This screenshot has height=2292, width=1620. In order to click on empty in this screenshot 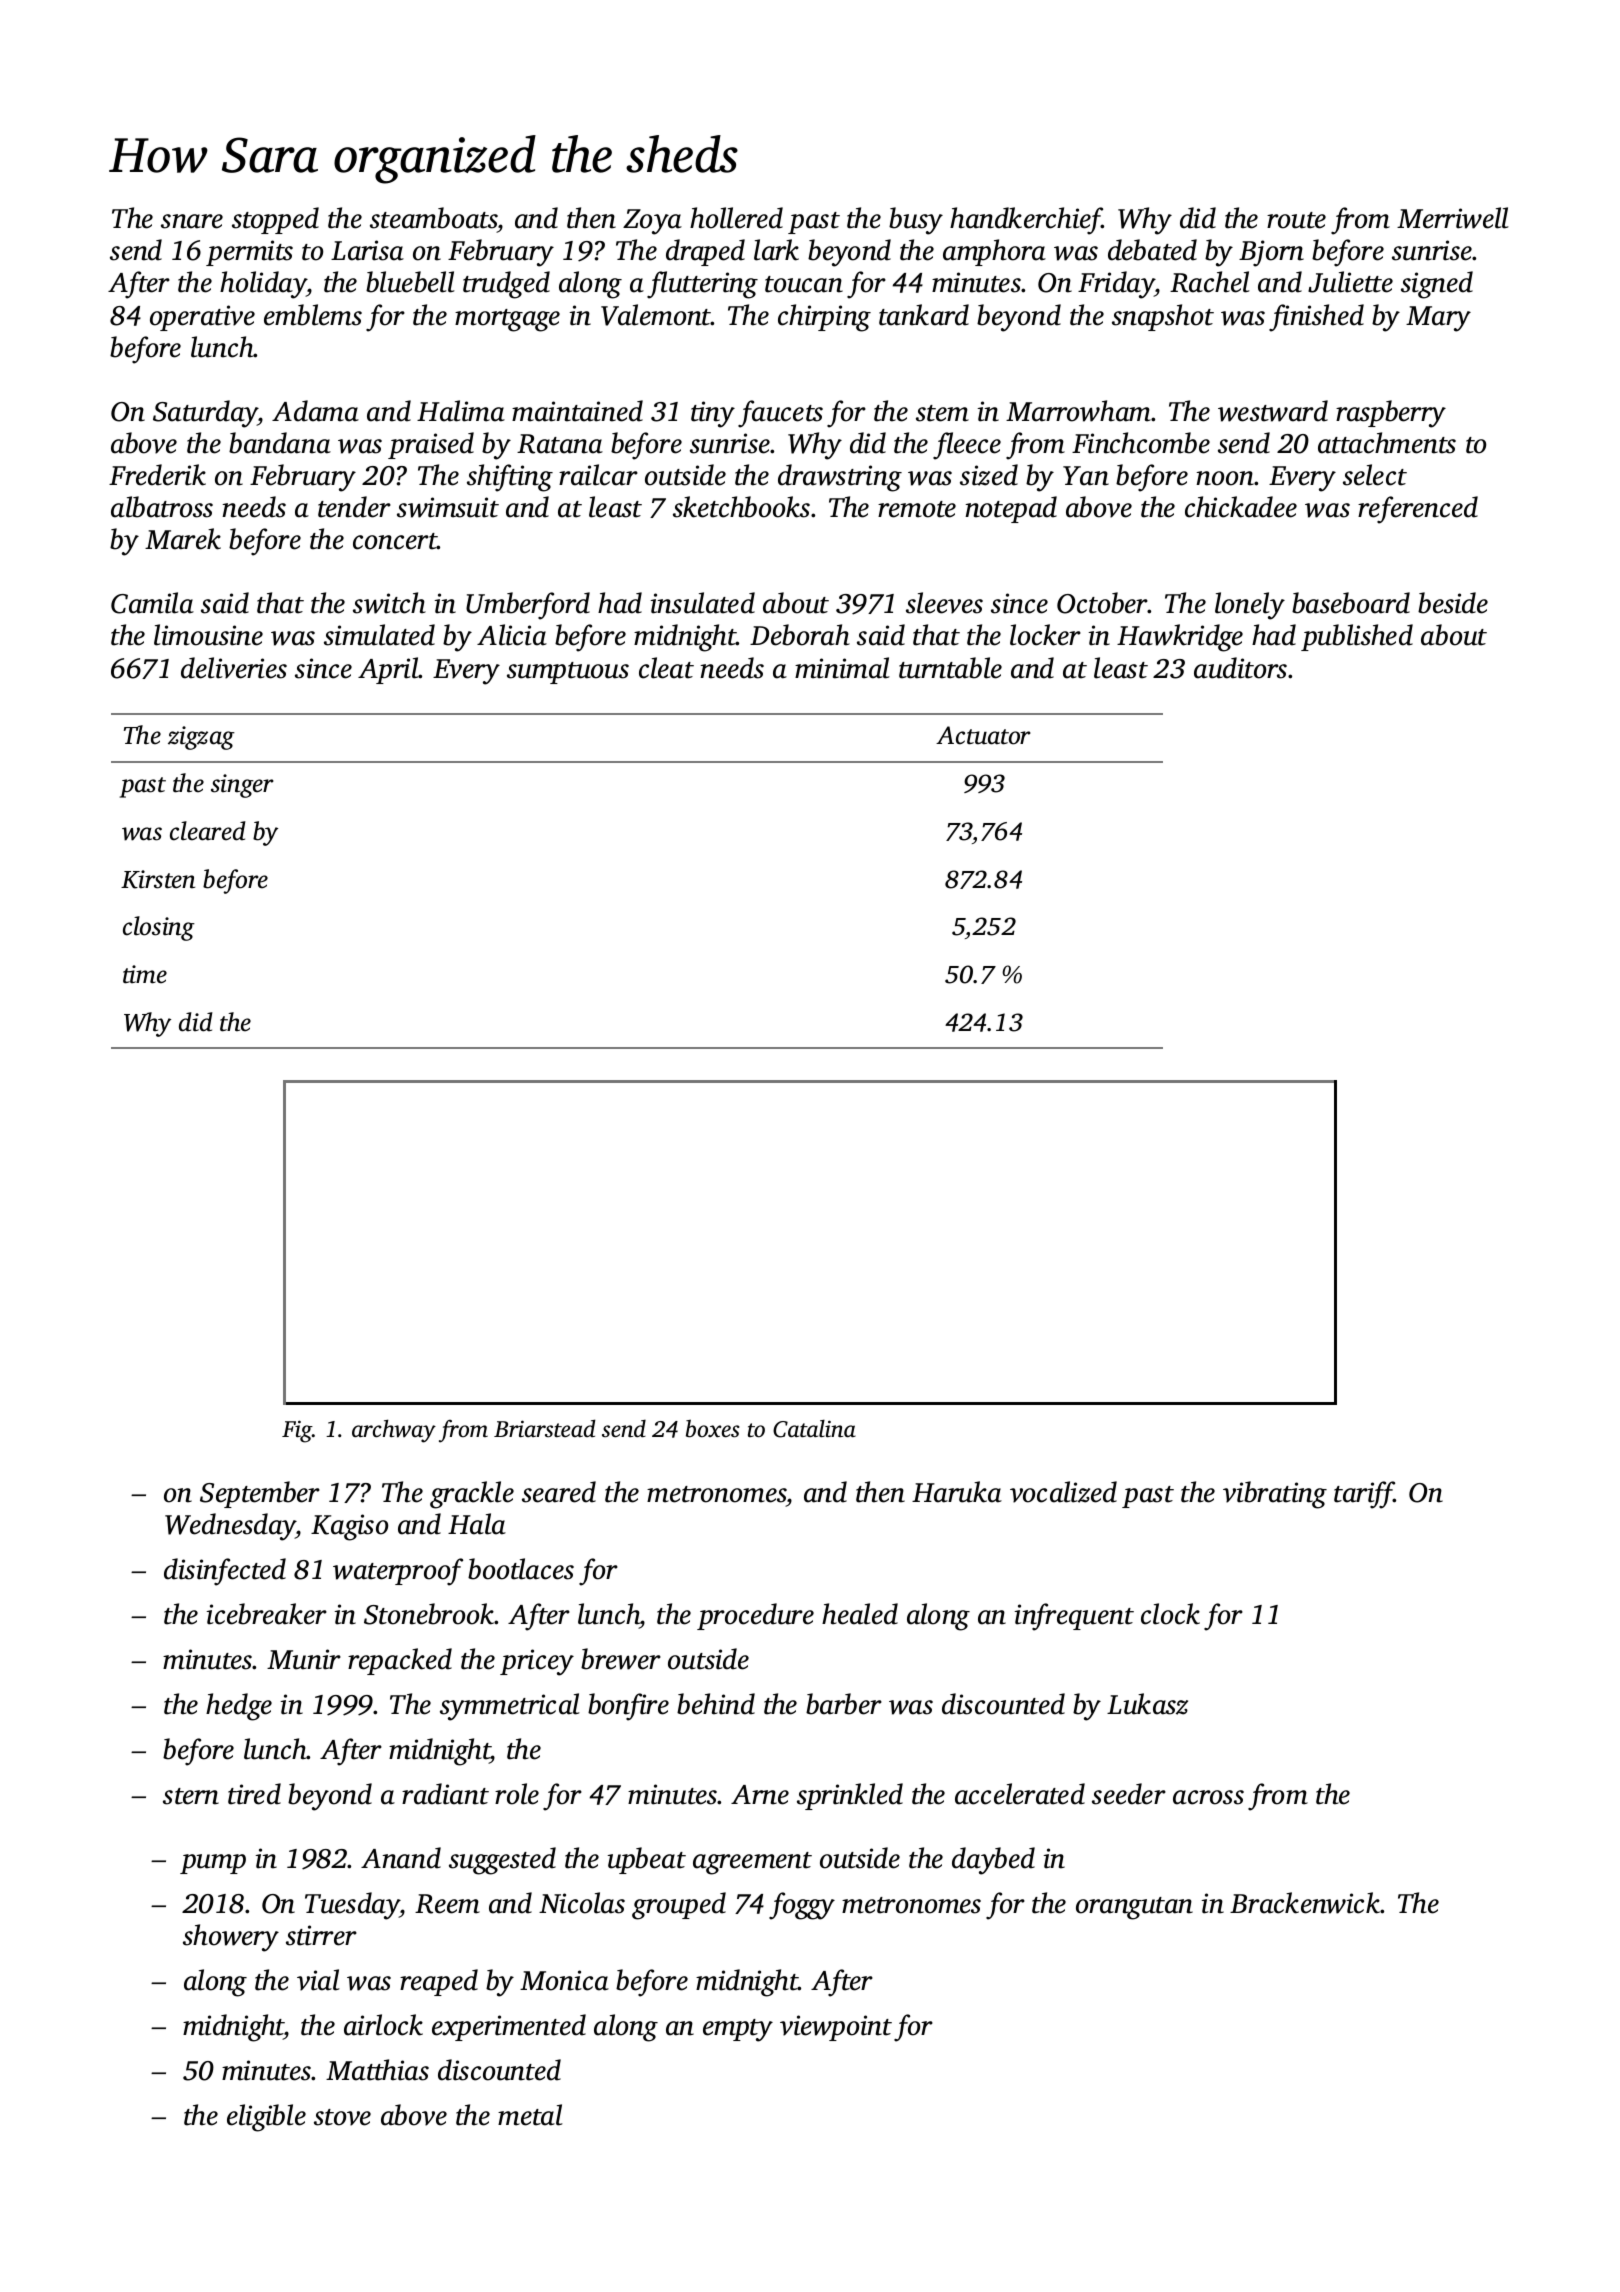, I will do `click(738, 2030)`.
